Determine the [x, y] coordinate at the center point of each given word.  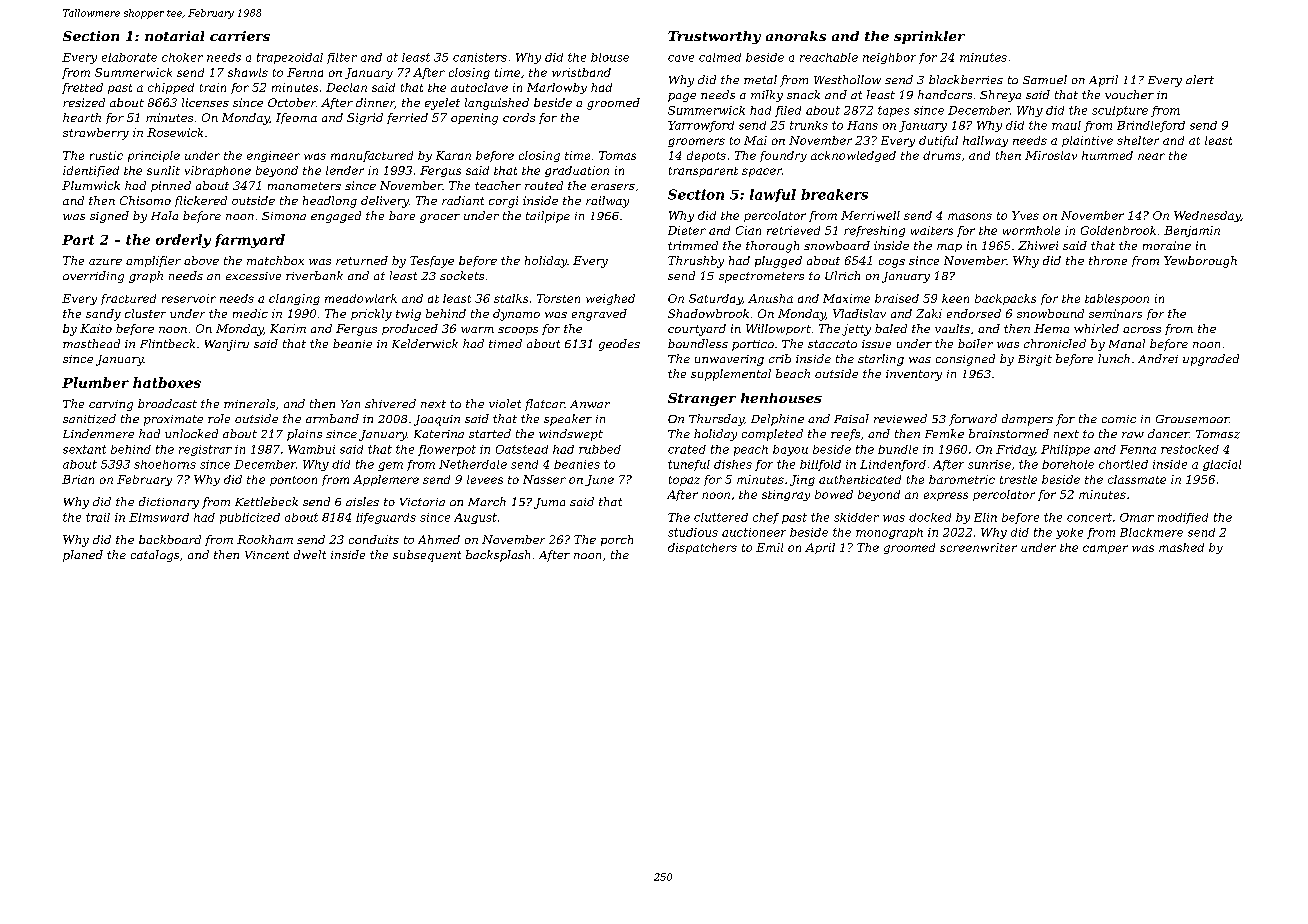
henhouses [781, 398]
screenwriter [978, 547]
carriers [240, 36]
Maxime [846, 298]
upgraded [1211, 360]
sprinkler [929, 37]
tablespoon [1117, 299]
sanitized [89, 419]
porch [617, 540]
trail [98, 517]
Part [78, 240]
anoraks [796, 36]
